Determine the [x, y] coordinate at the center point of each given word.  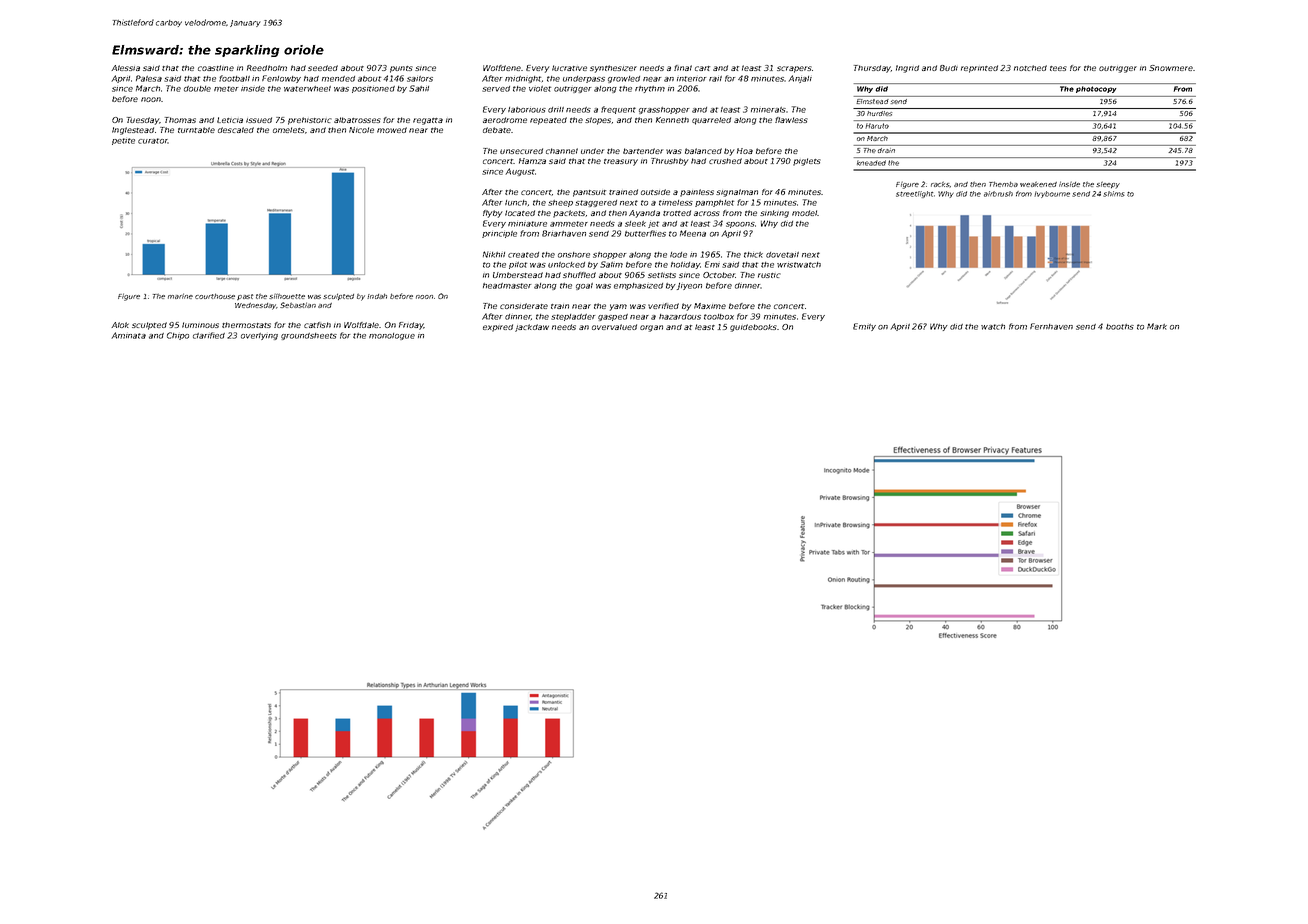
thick [753, 255]
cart [702, 68]
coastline [216, 68]
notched [1030, 68]
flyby [493, 214]
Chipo [178, 336]
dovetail [782, 255]
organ [651, 328]
